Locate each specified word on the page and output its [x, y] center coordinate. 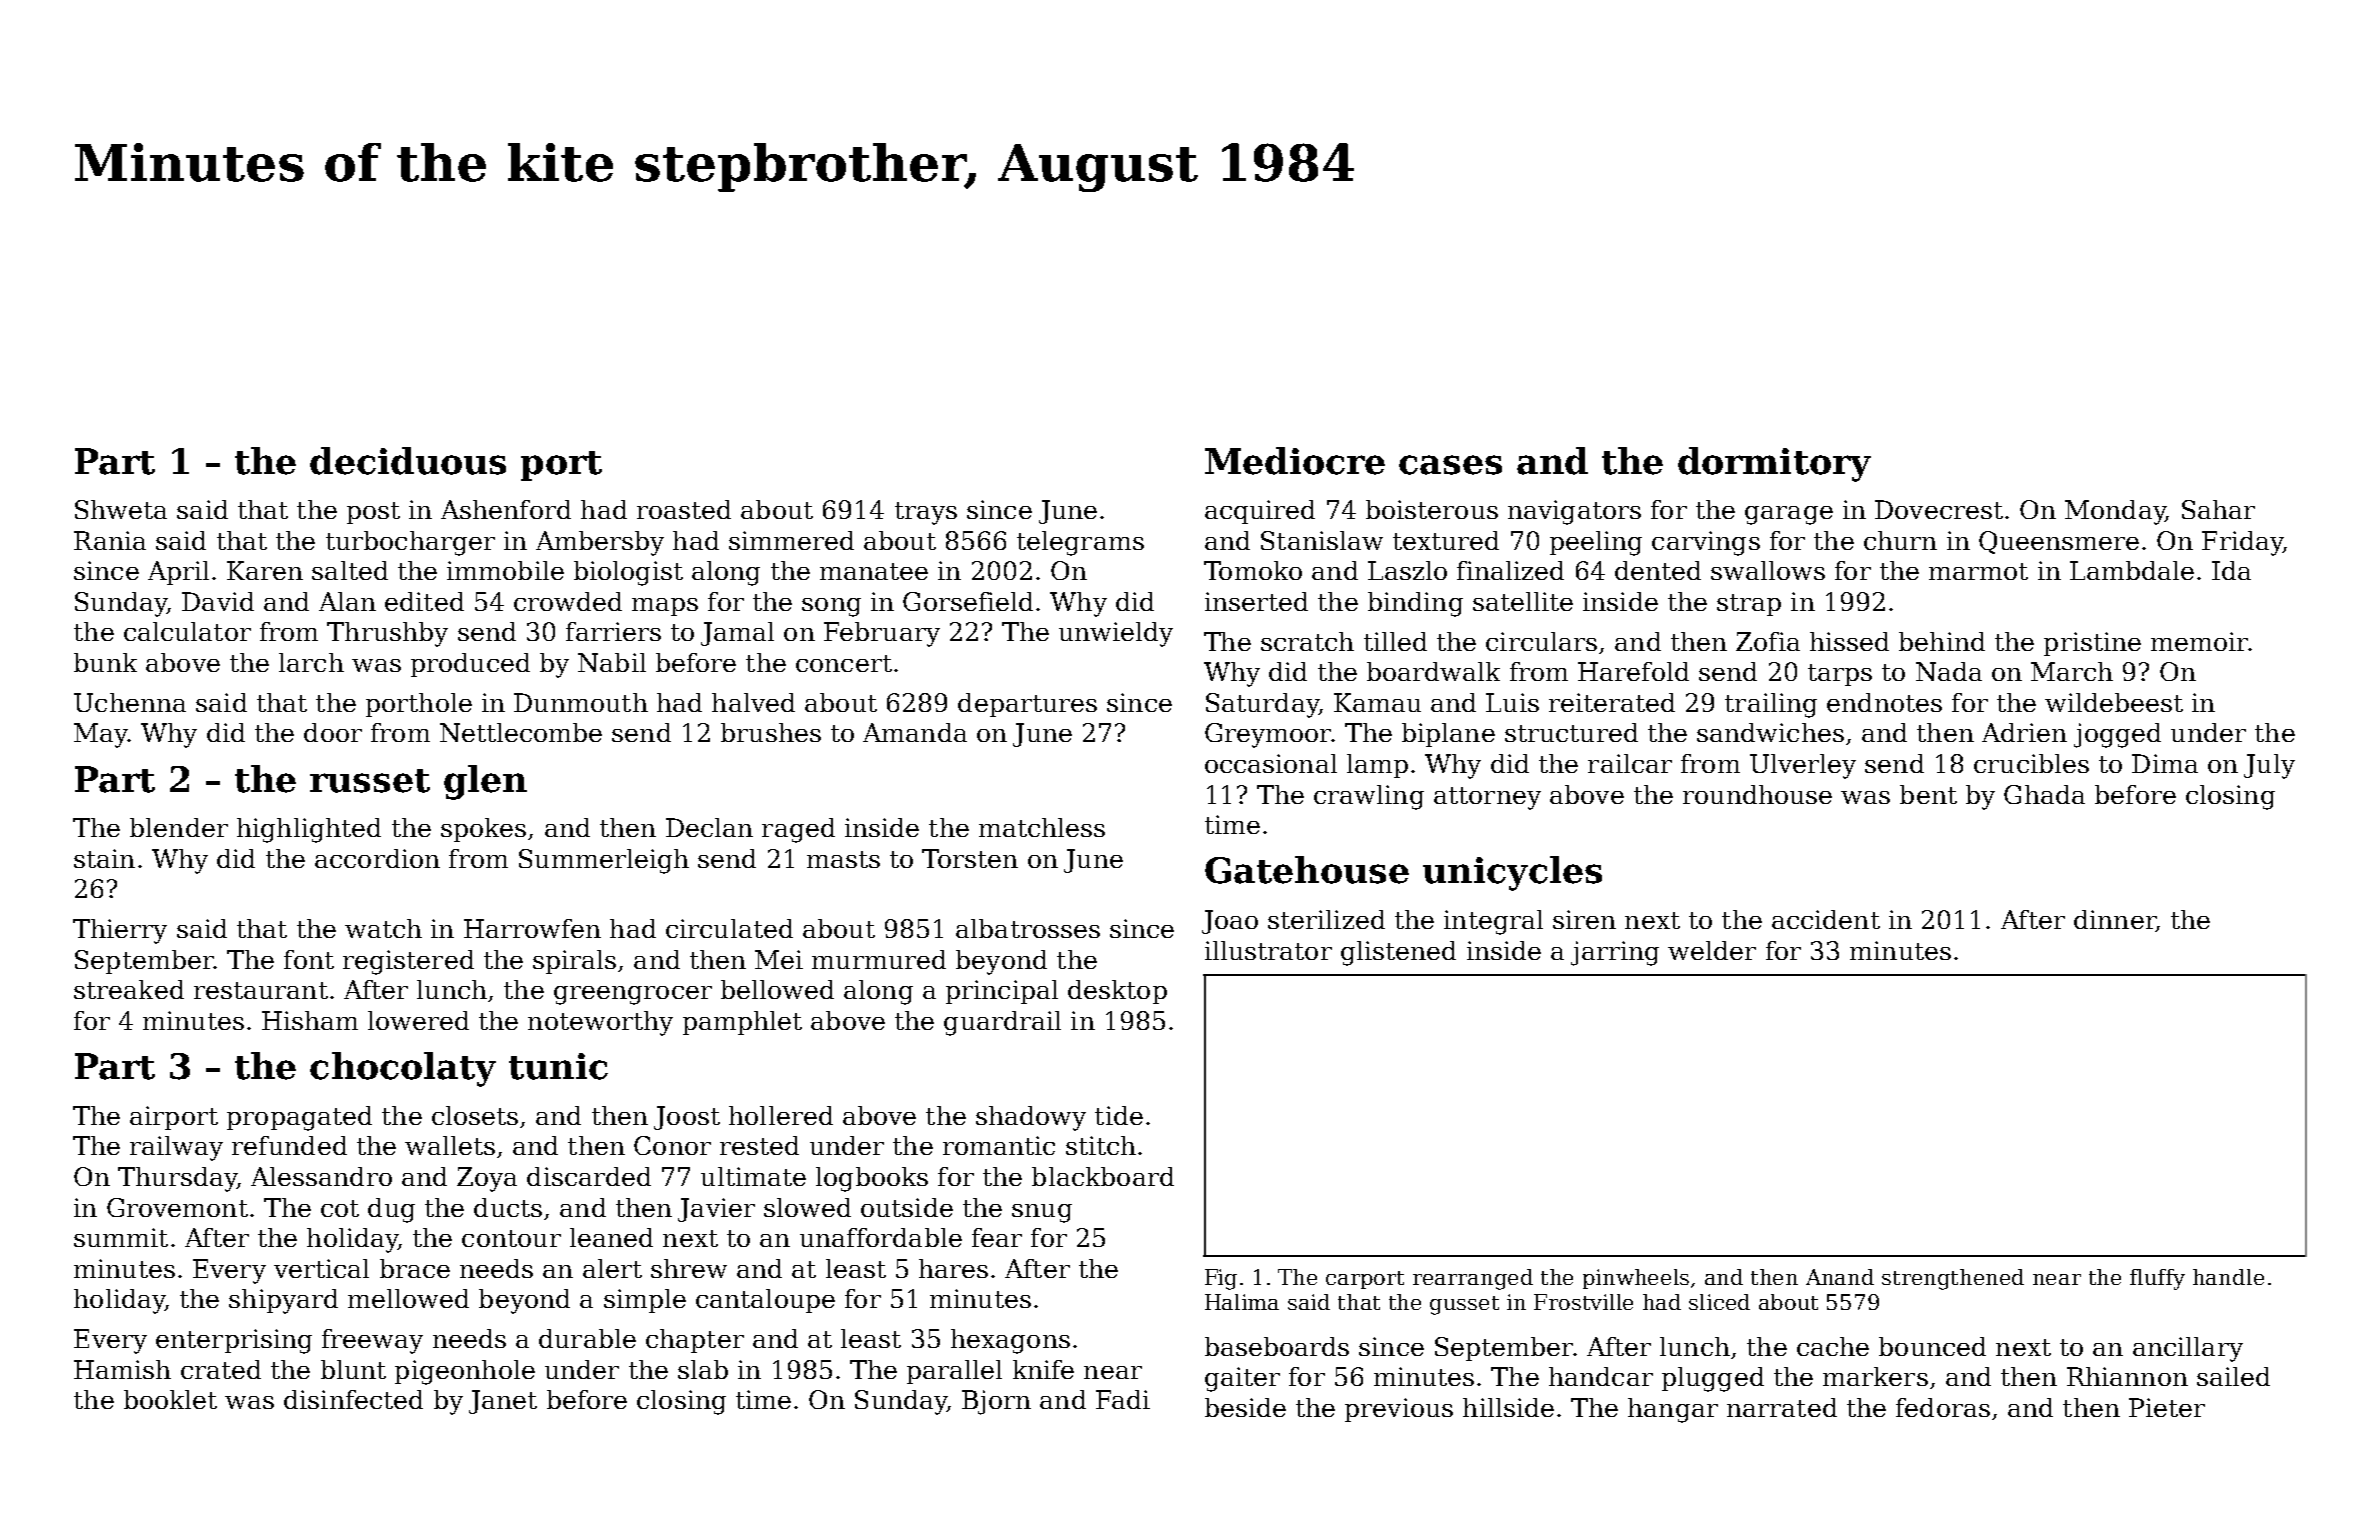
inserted [1256, 601]
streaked [129, 989]
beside [1245, 1407]
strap [1749, 605]
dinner [2115, 921]
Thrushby [387, 634]
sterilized [1326, 919]
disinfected [353, 1399]
